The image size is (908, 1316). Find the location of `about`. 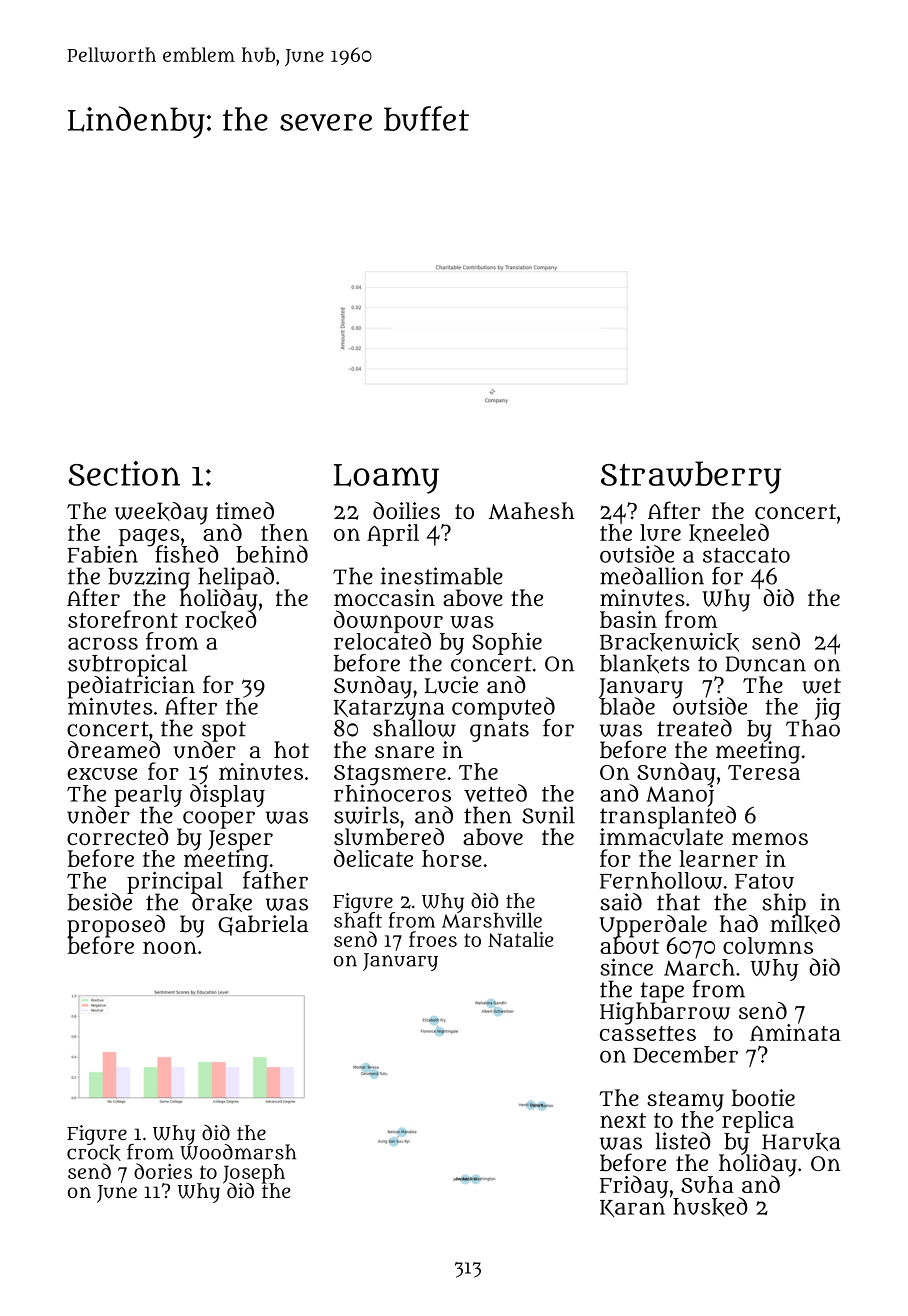

about is located at coordinates (629, 946).
